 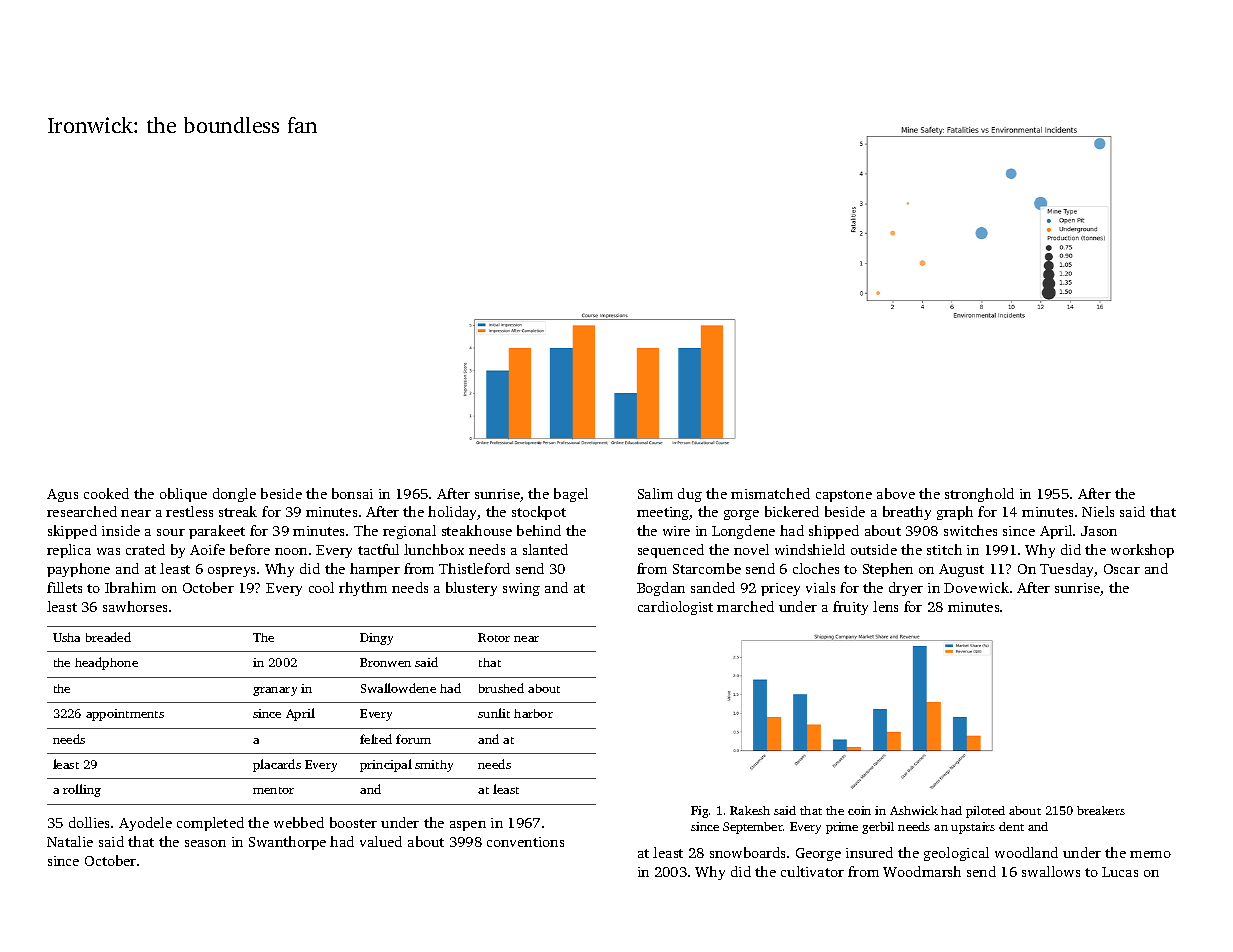 I want to click on lens, so click(x=885, y=606).
